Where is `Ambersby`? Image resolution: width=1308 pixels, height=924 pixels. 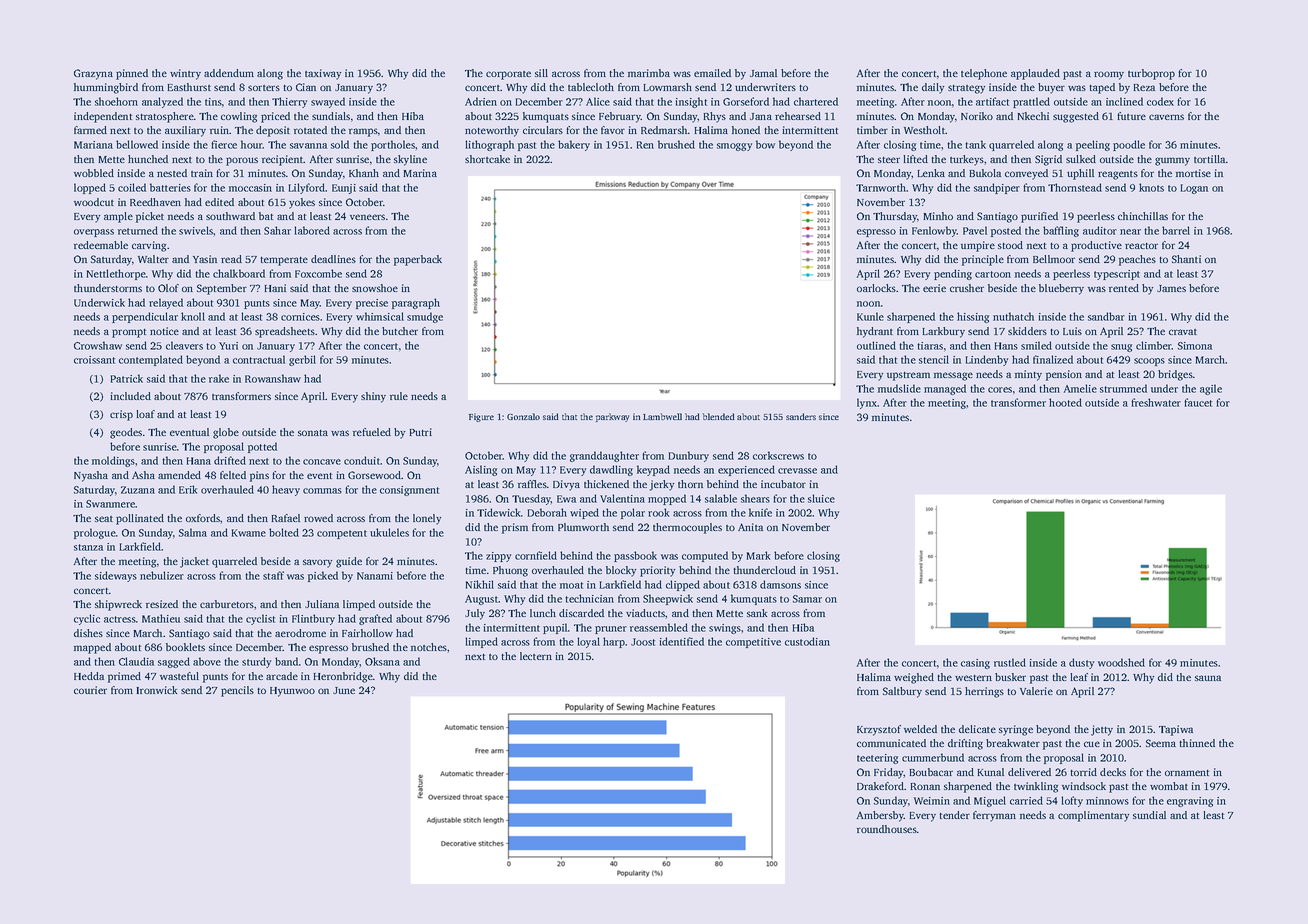 Ambersby is located at coordinates (880, 816).
